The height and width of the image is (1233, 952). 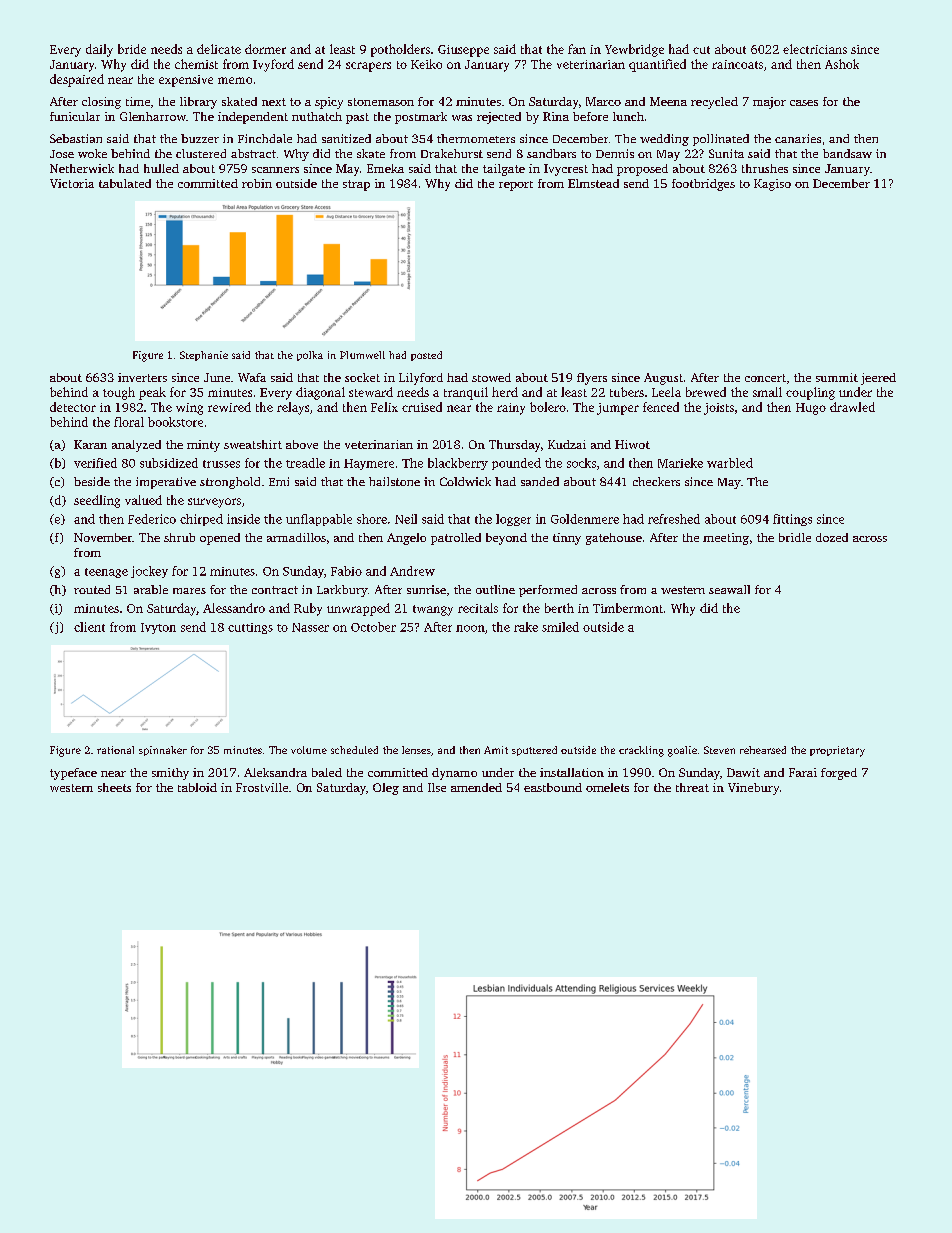 I want to click on Stephanie, so click(x=204, y=356).
